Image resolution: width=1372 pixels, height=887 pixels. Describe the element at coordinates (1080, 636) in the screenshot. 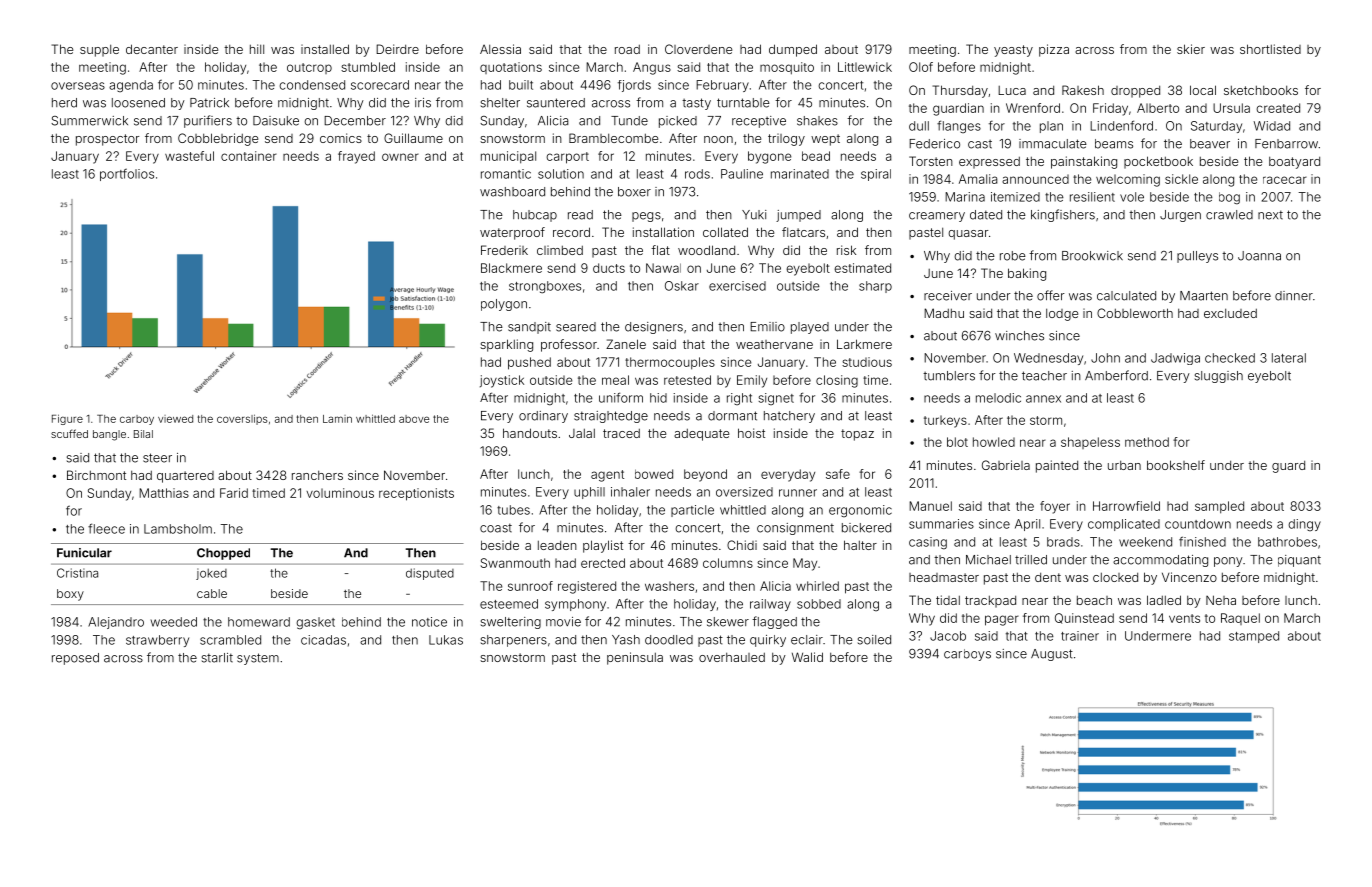

I see `trainer` at that location.
